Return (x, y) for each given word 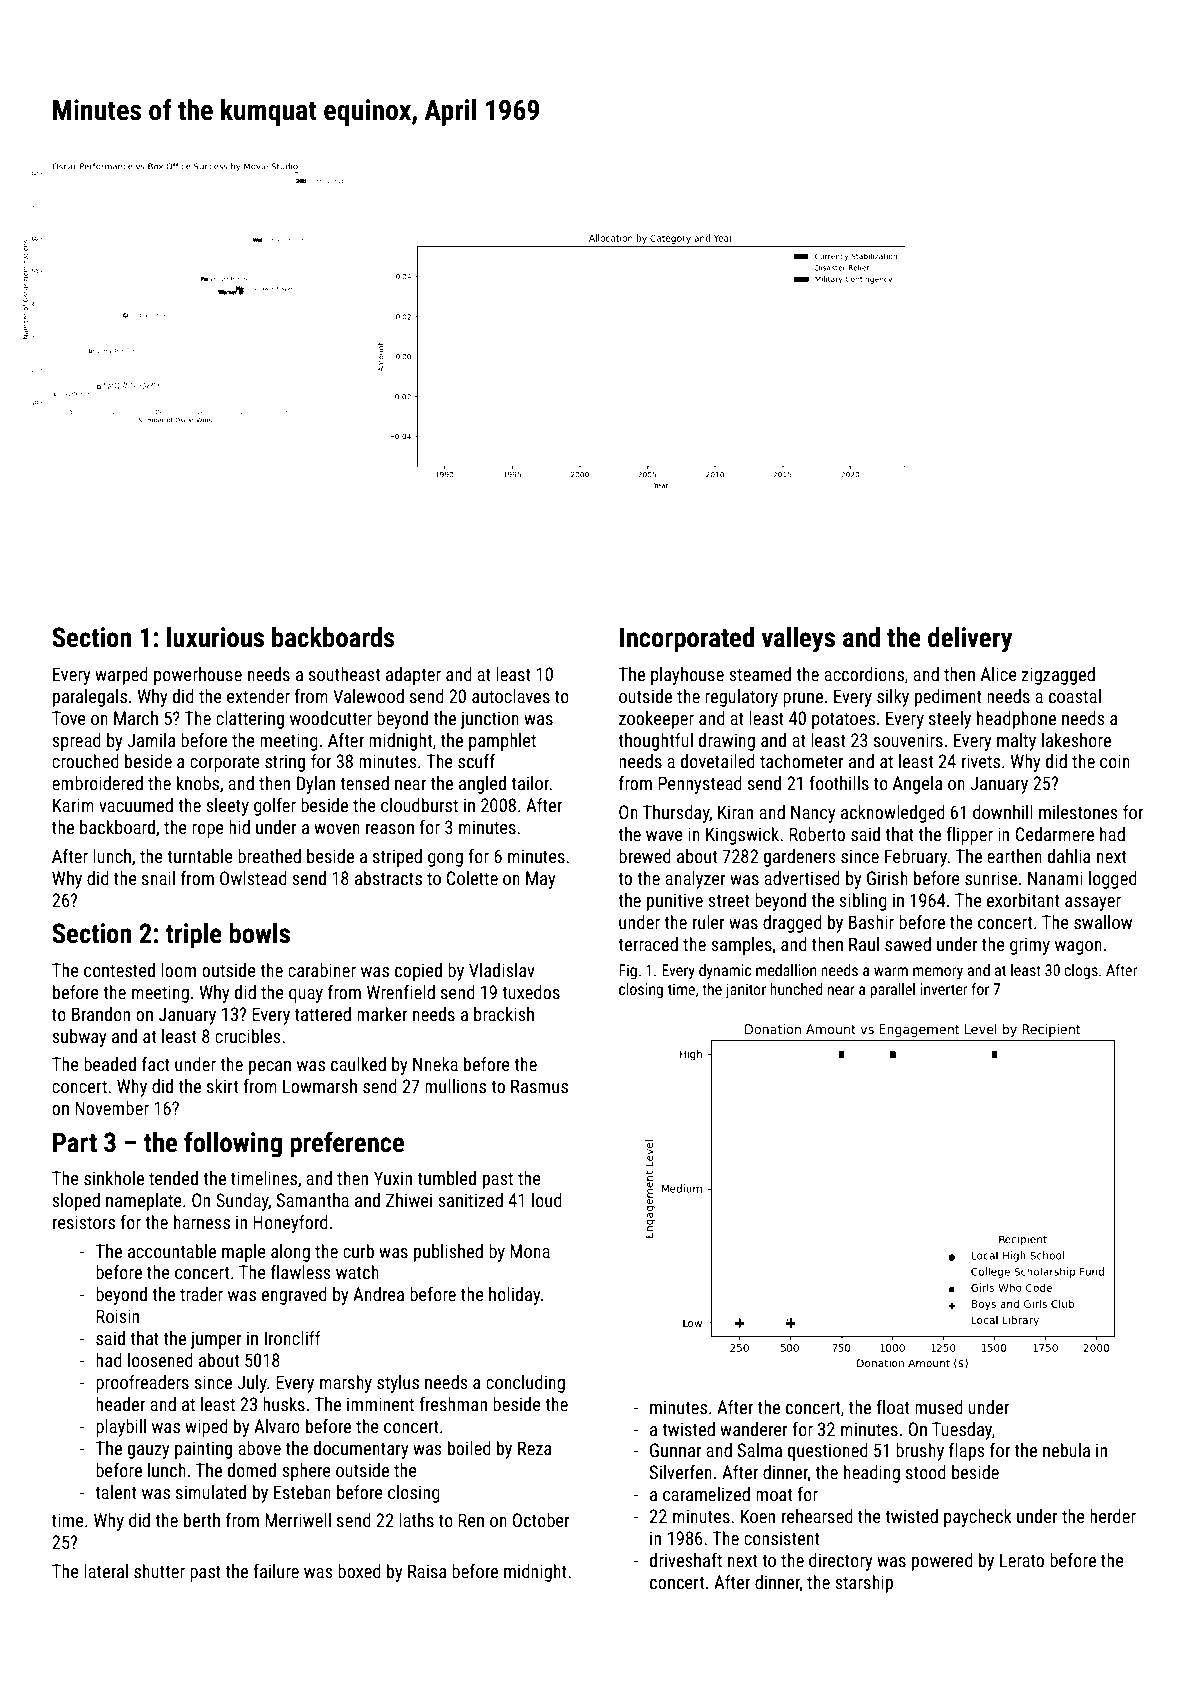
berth (202, 1520)
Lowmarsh (320, 1086)
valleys (798, 640)
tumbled (447, 1178)
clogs (1081, 971)
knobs (198, 783)
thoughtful (655, 742)
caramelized (706, 1494)
